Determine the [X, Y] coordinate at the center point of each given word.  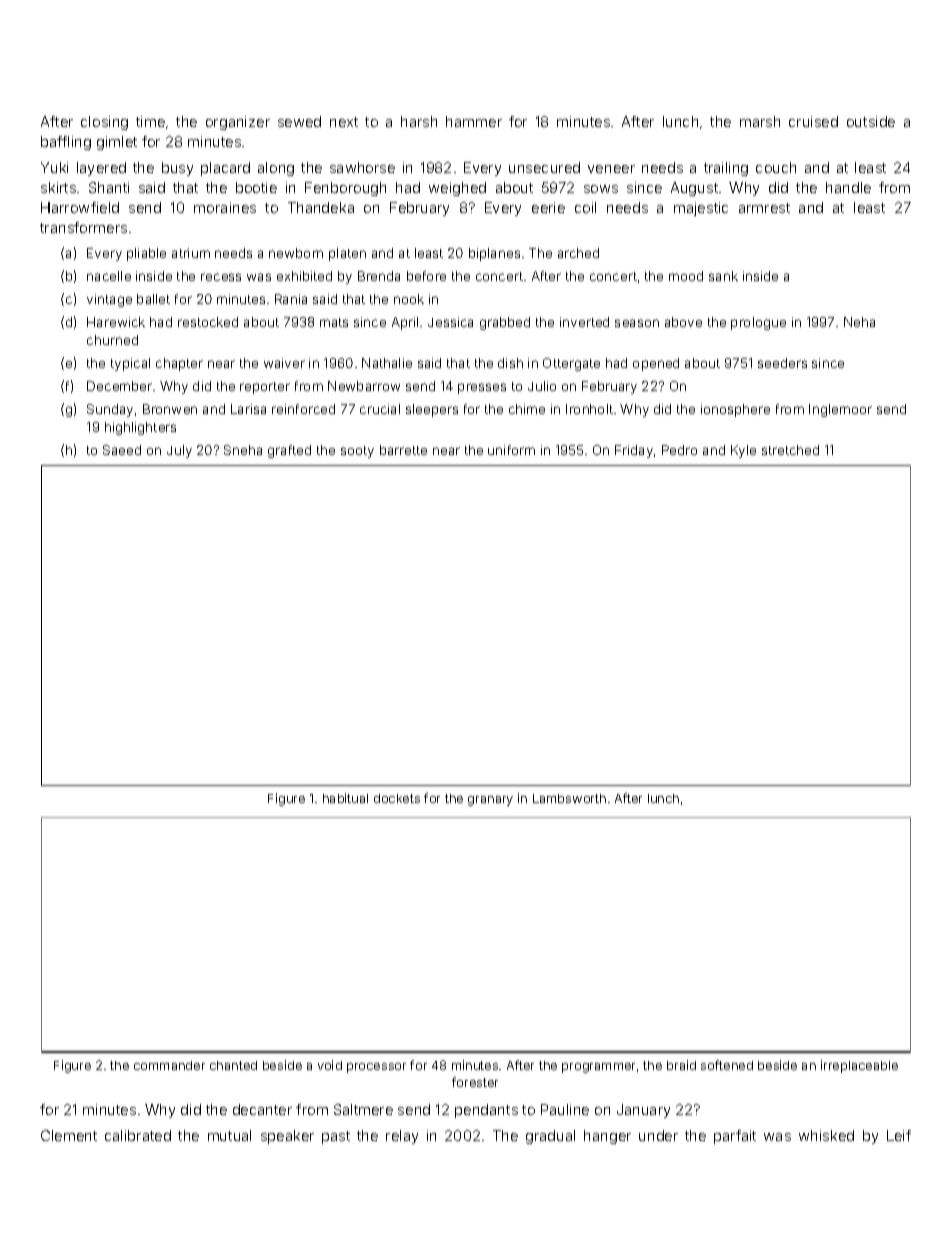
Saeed [122, 450]
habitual [345, 798]
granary [490, 801]
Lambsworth [569, 798]
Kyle [743, 451]
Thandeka [321, 207]
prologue [758, 323]
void [330, 1065]
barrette [403, 450]
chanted [233, 1065]
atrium [191, 253]
